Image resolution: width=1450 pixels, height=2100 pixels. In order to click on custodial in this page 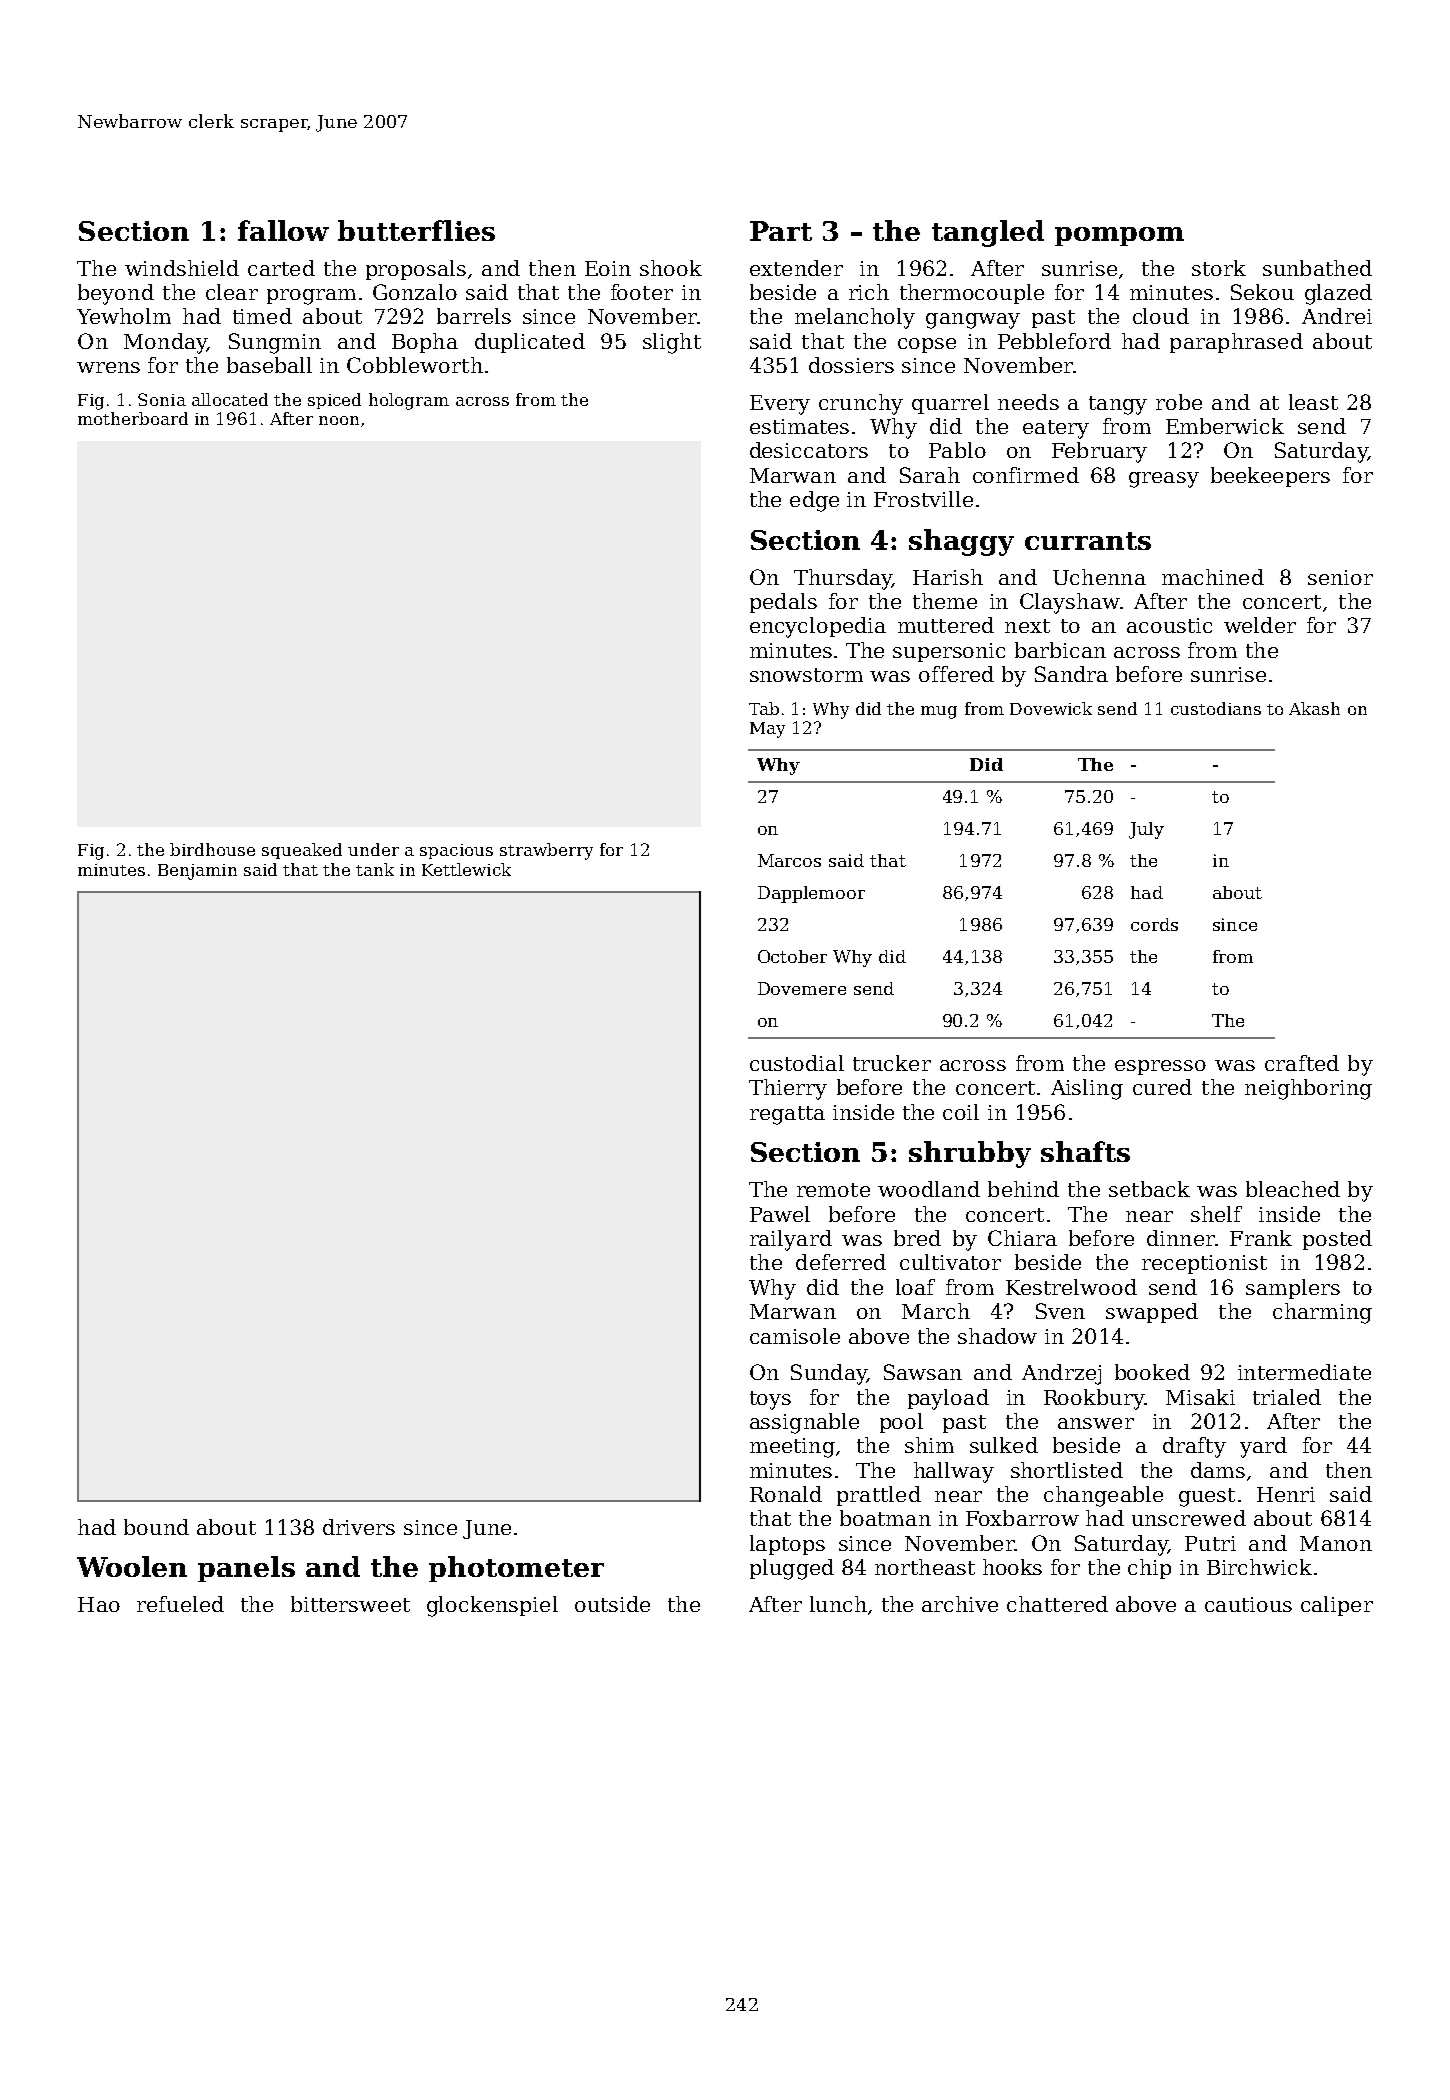, I will do `click(797, 1063)`.
